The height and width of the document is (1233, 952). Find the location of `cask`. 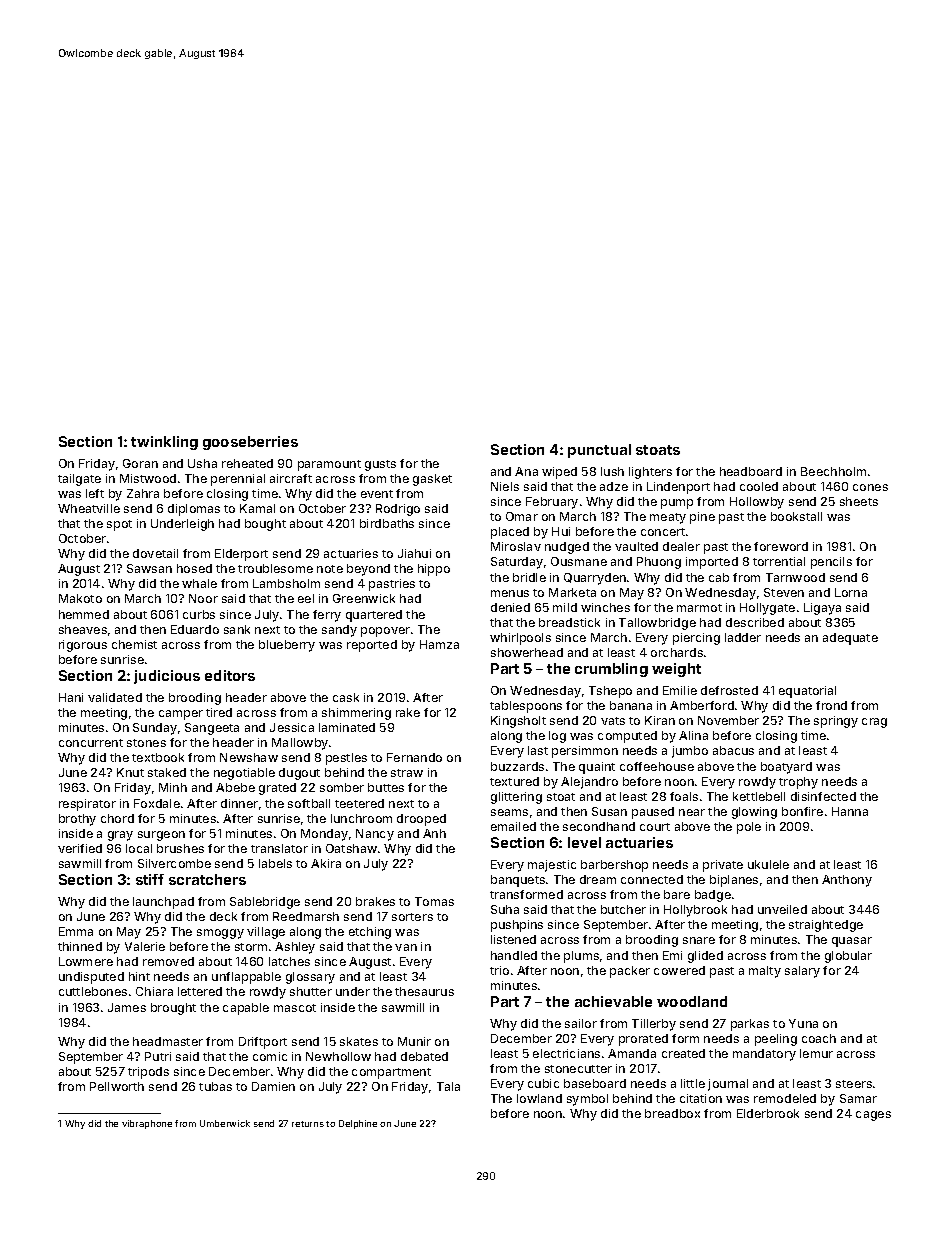

cask is located at coordinates (346, 697).
